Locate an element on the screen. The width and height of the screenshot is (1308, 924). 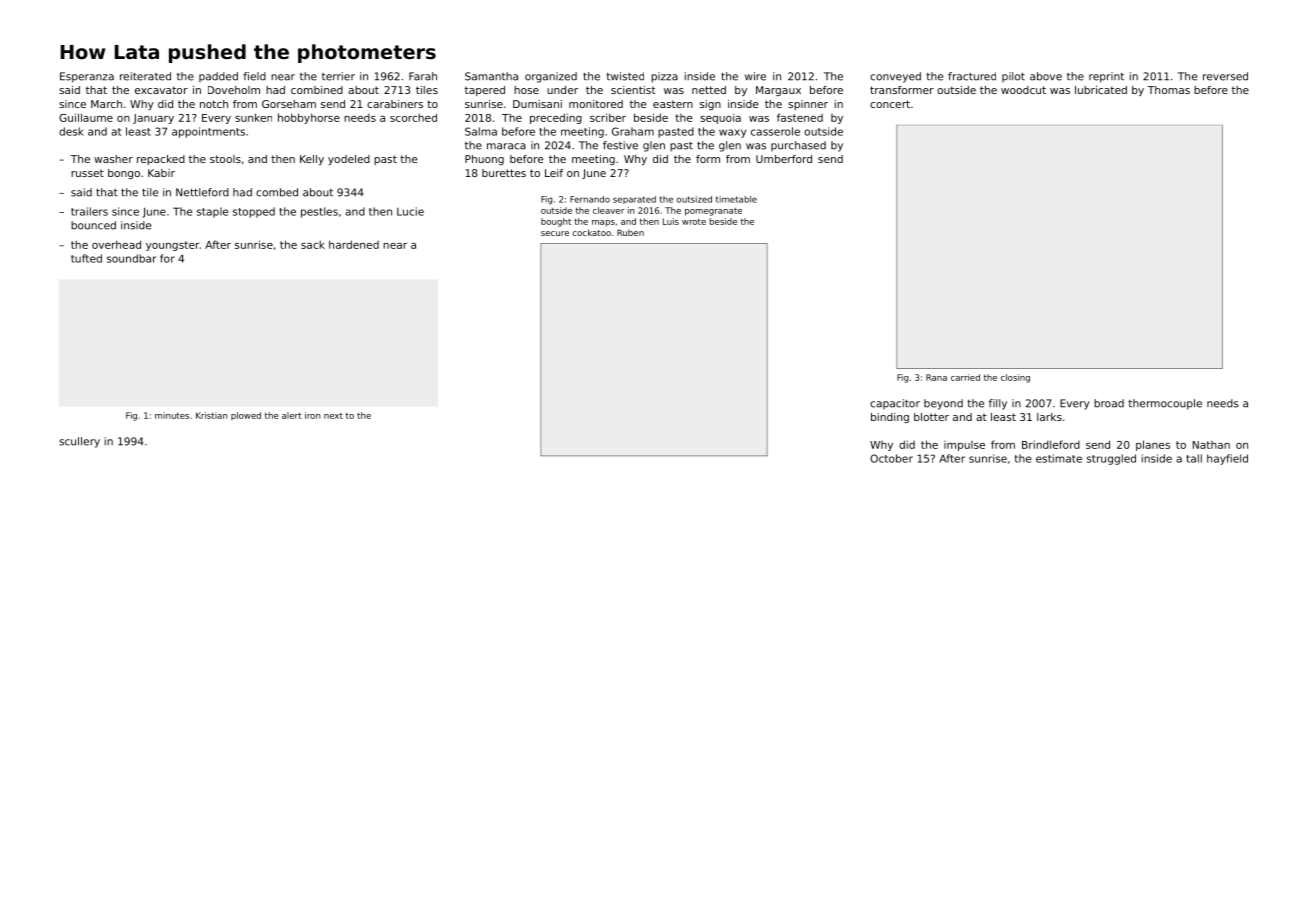
capacitor is located at coordinates (895, 404).
